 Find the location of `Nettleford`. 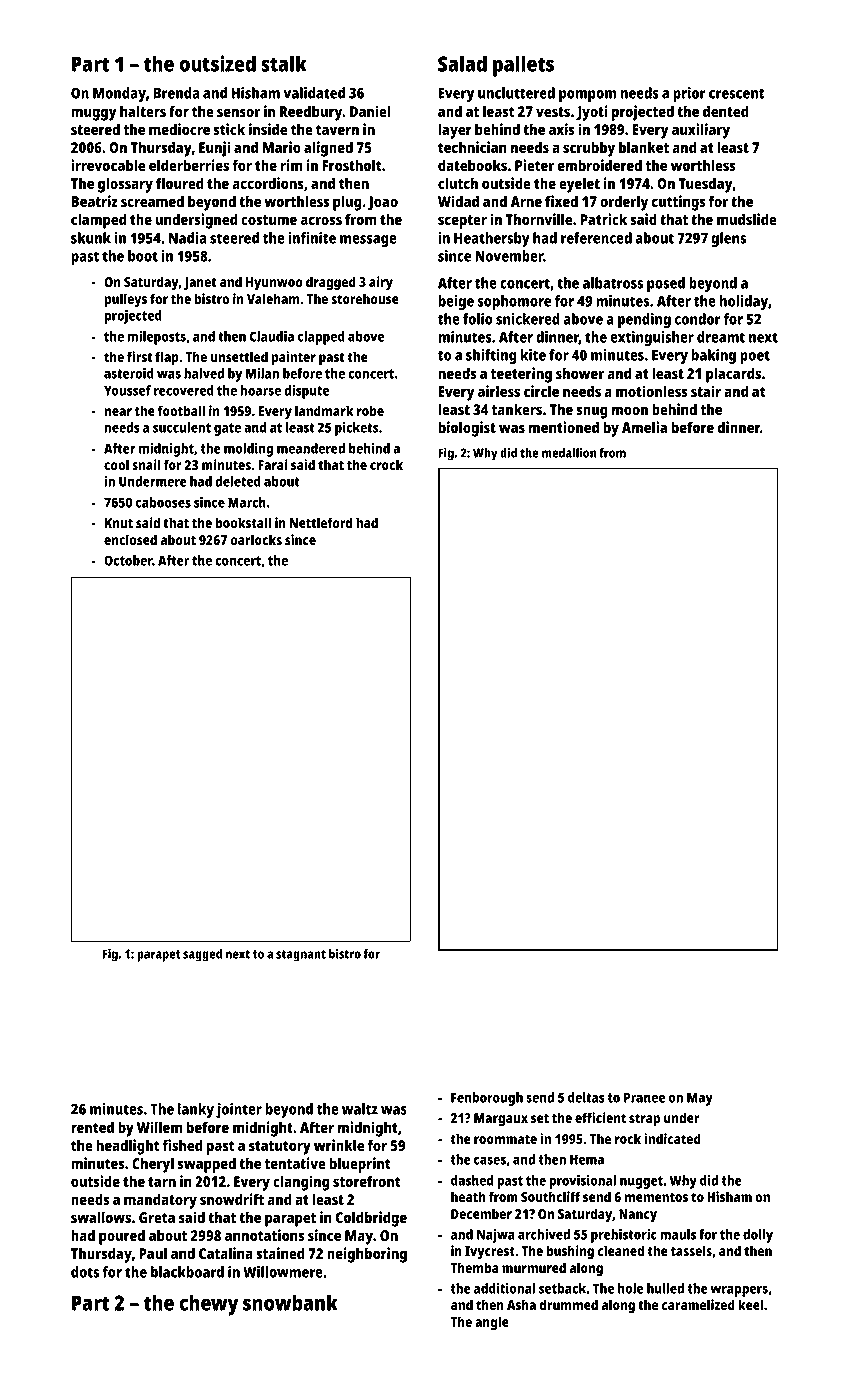

Nettleford is located at coordinates (321, 522).
